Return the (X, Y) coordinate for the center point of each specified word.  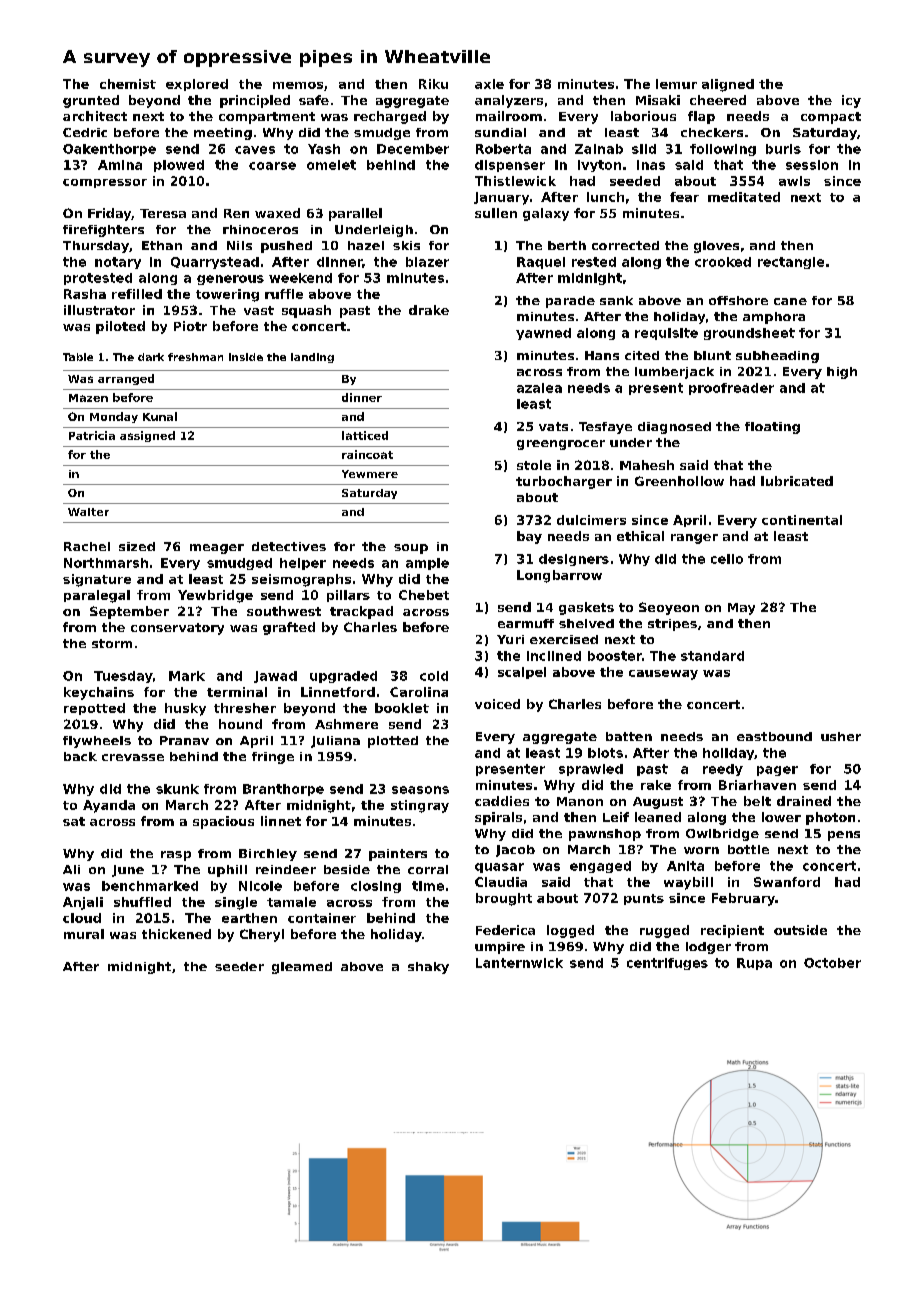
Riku (433, 84)
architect (95, 116)
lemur (676, 84)
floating (772, 428)
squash (306, 311)
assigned (147, 436)
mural (84, 934)
